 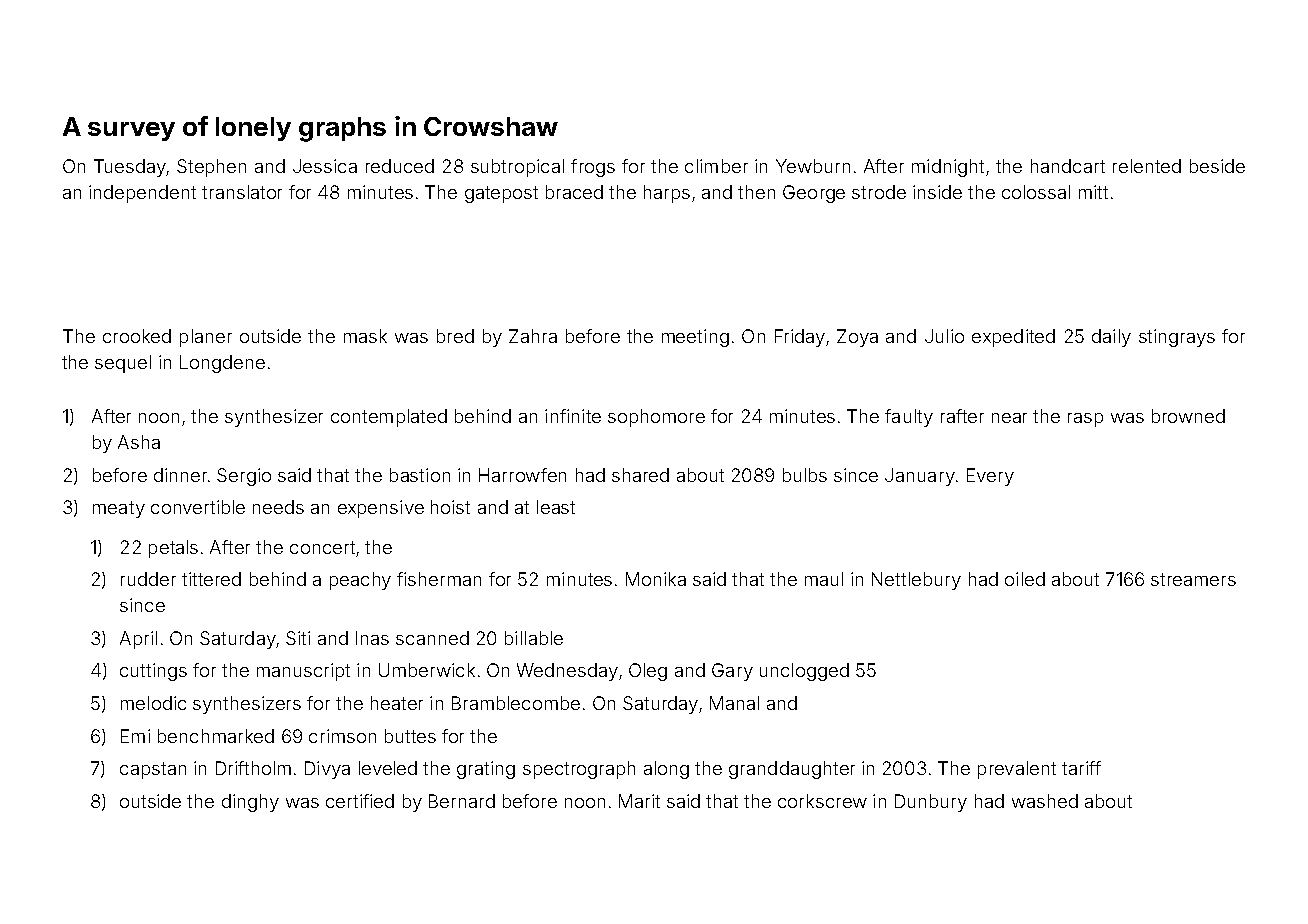 I want to click on bulbs, so click(x=805, y=475).
